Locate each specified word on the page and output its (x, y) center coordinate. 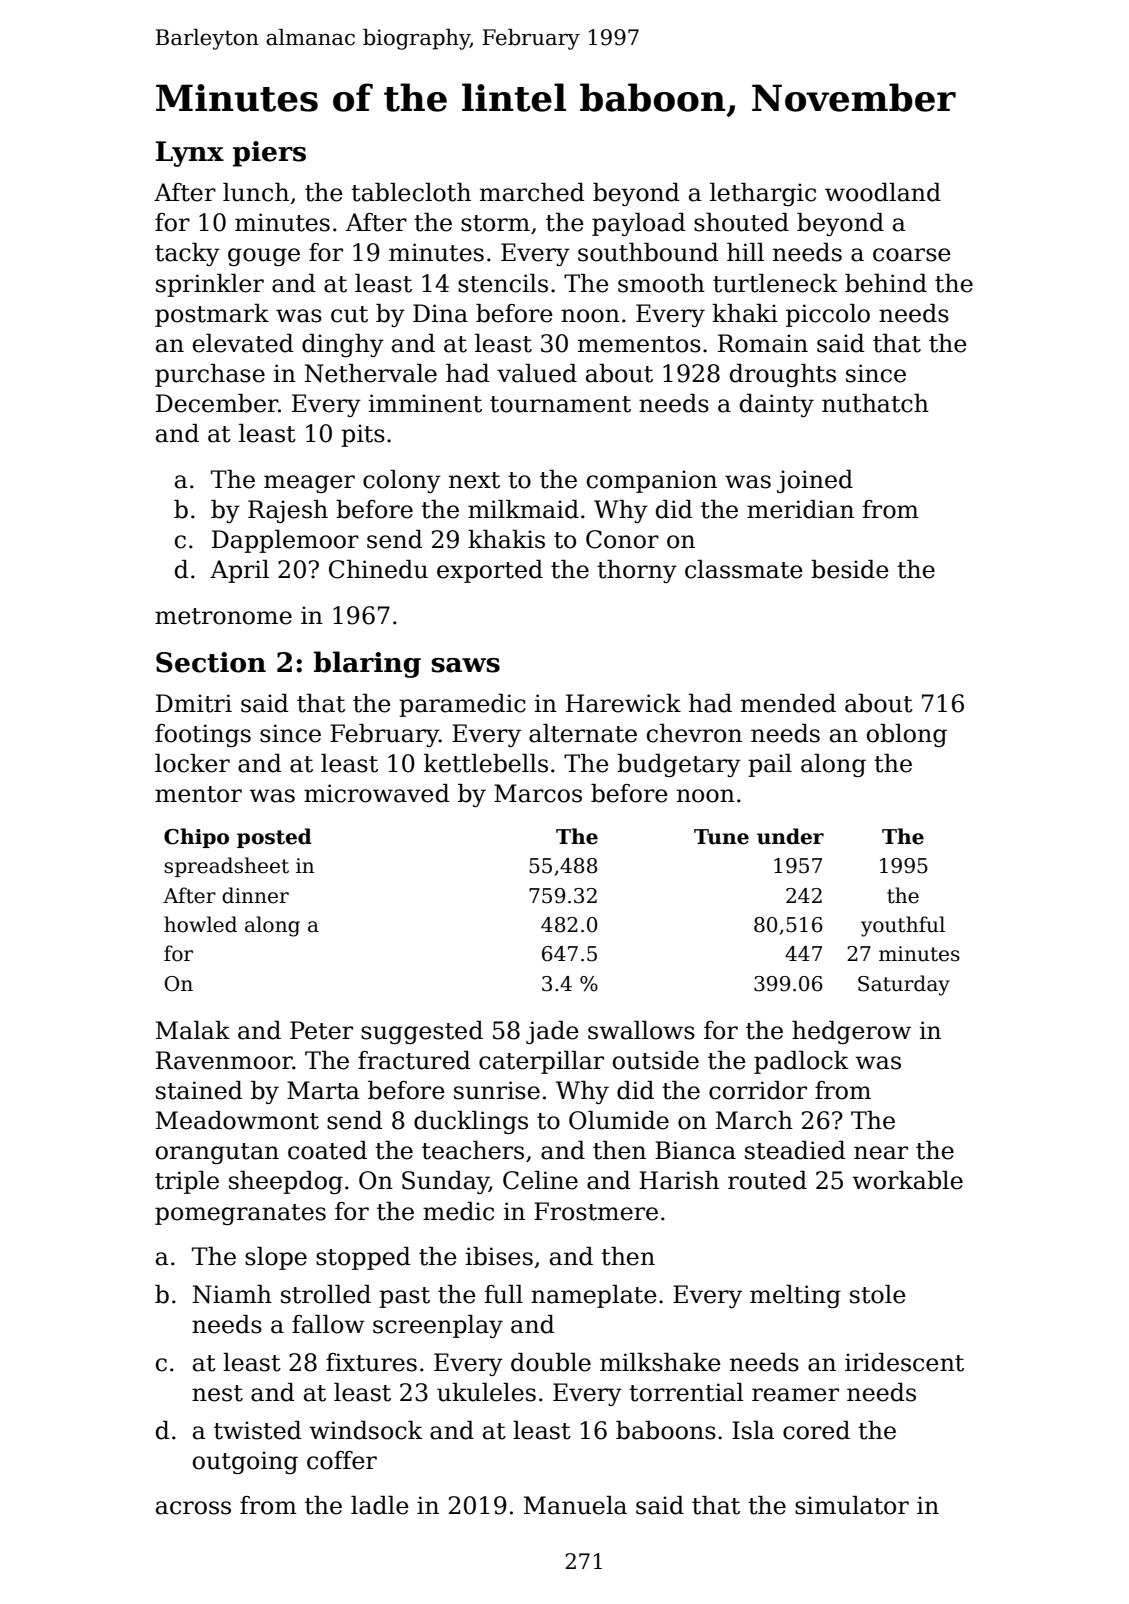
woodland (883, 192)
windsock (366, 1430)
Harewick (623, 703)
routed (767, 1180)
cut (349, 314)
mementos (639, 344)
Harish (679, 1180)
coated (327, 1150)
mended (788, 703)
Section (211, 662)
